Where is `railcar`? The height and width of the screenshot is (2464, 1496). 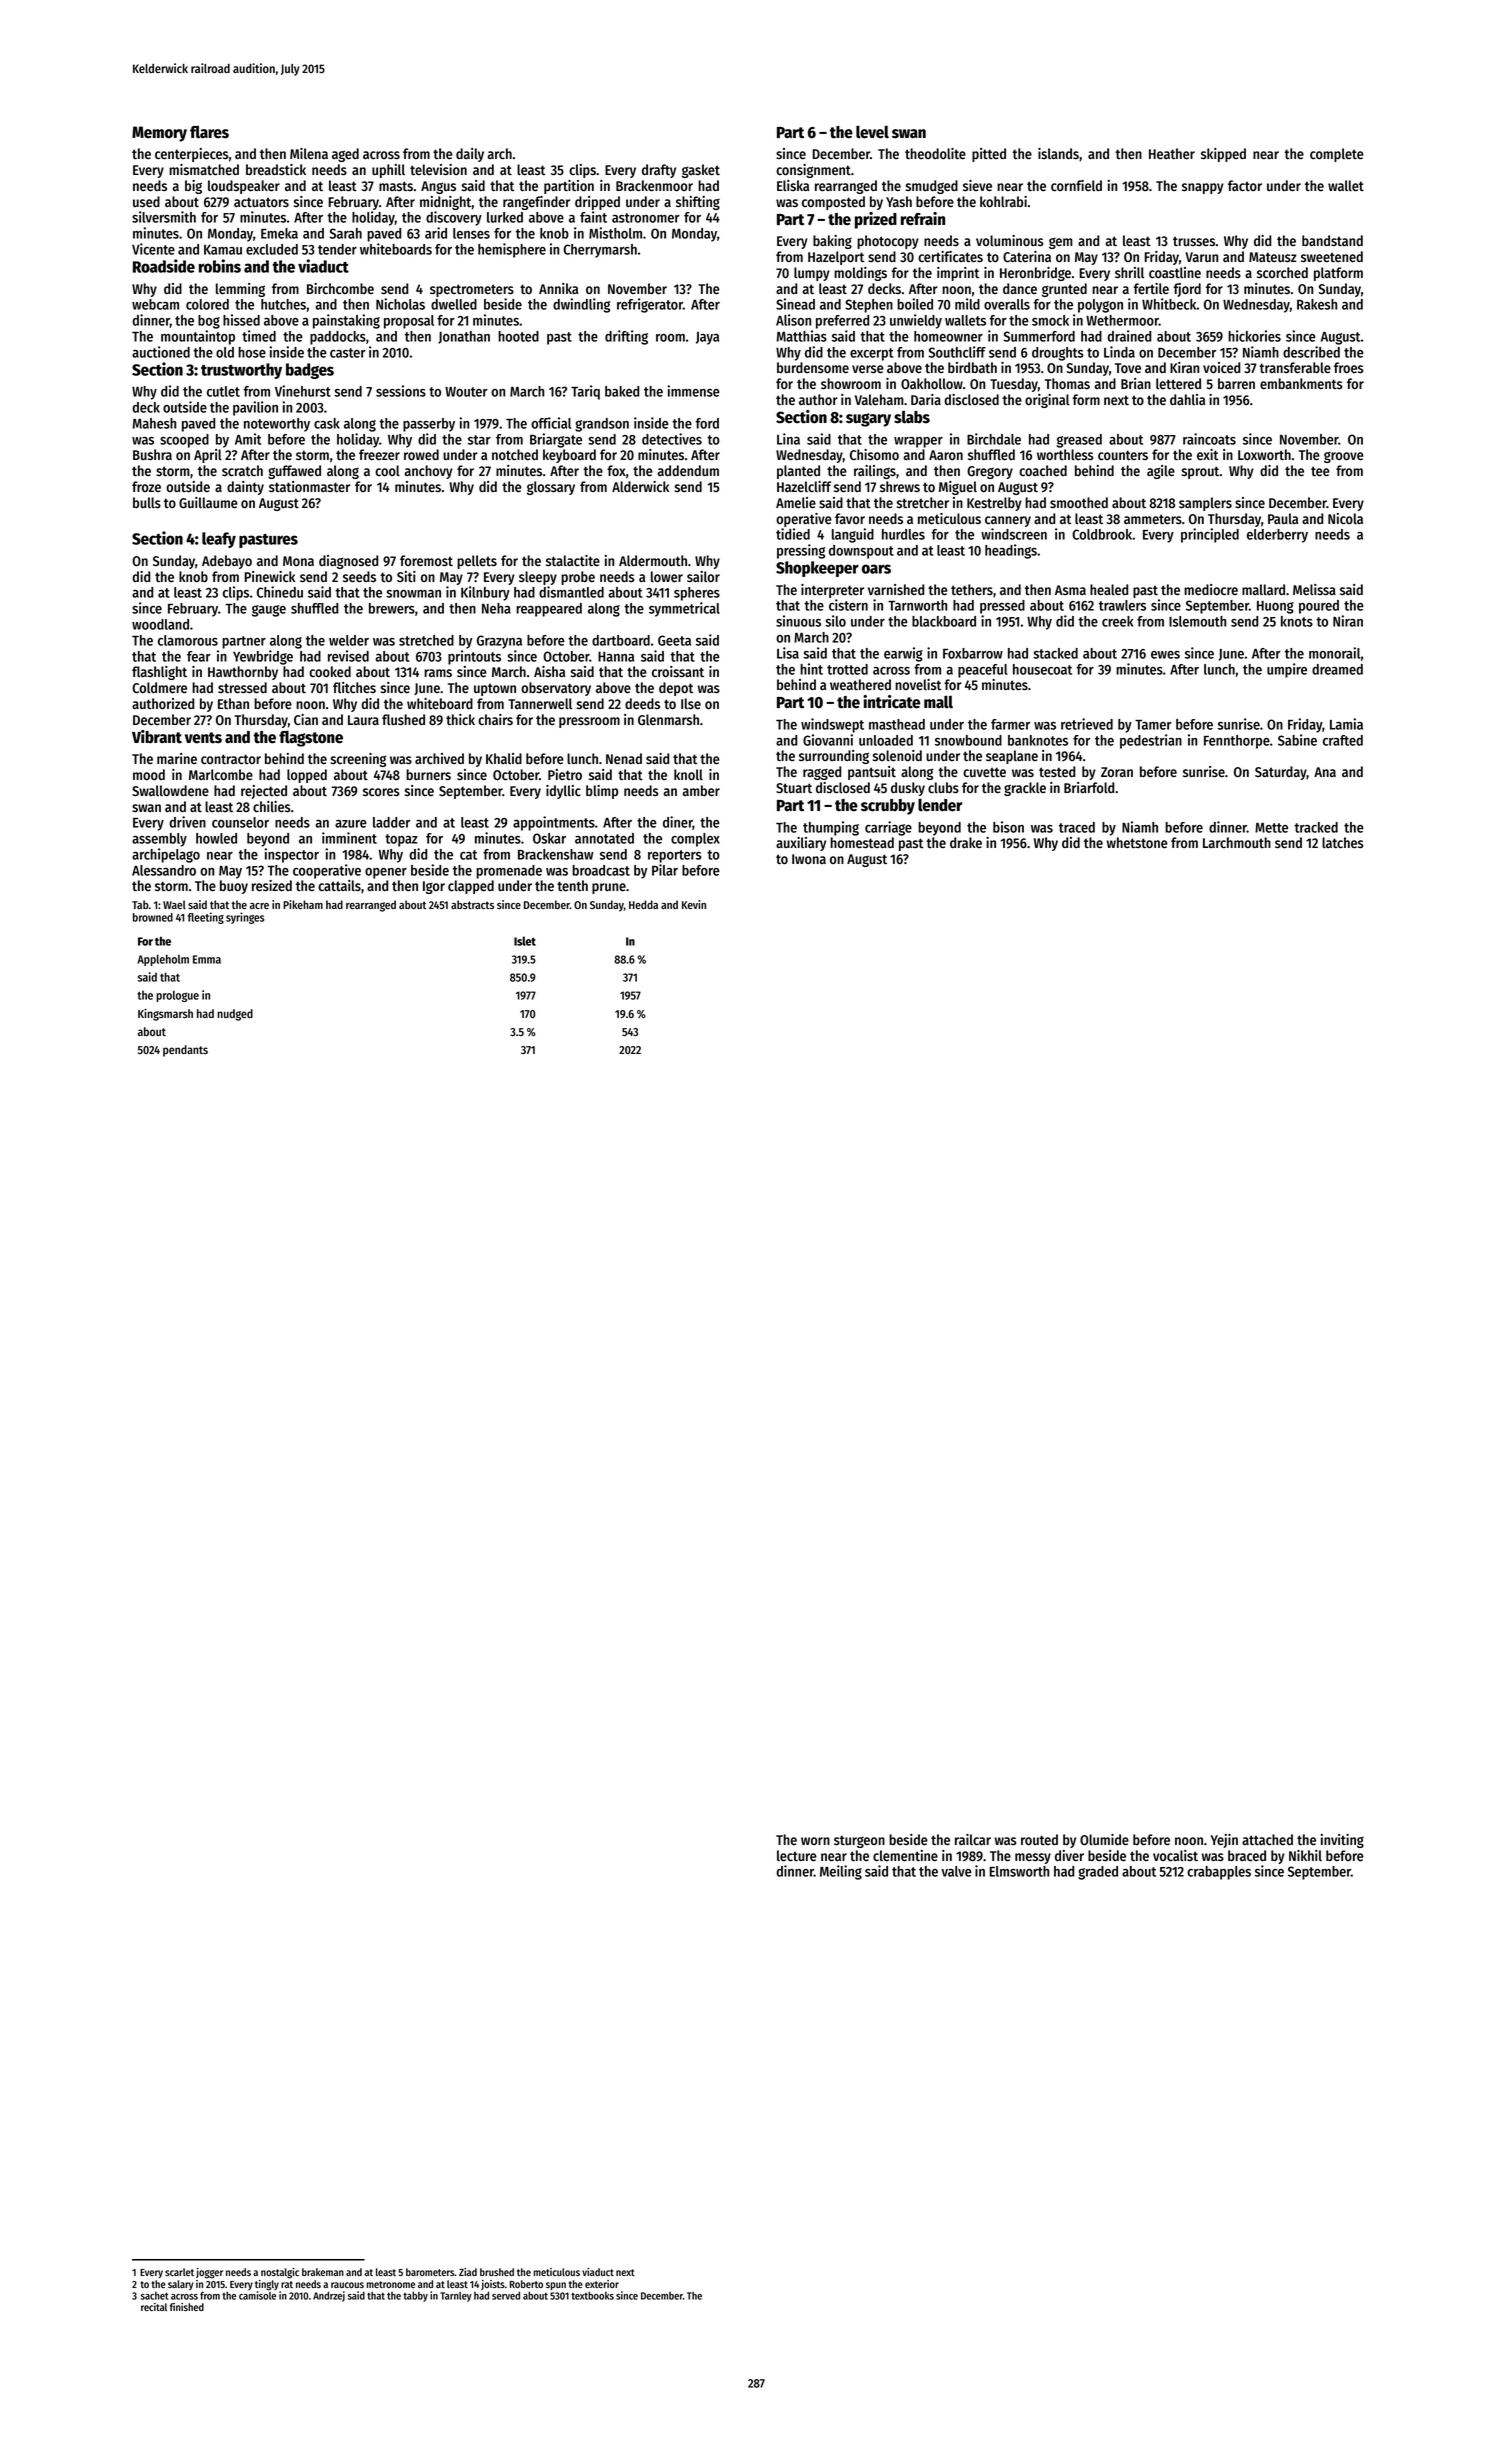 railcar is located at coordinates (973, 1839).
